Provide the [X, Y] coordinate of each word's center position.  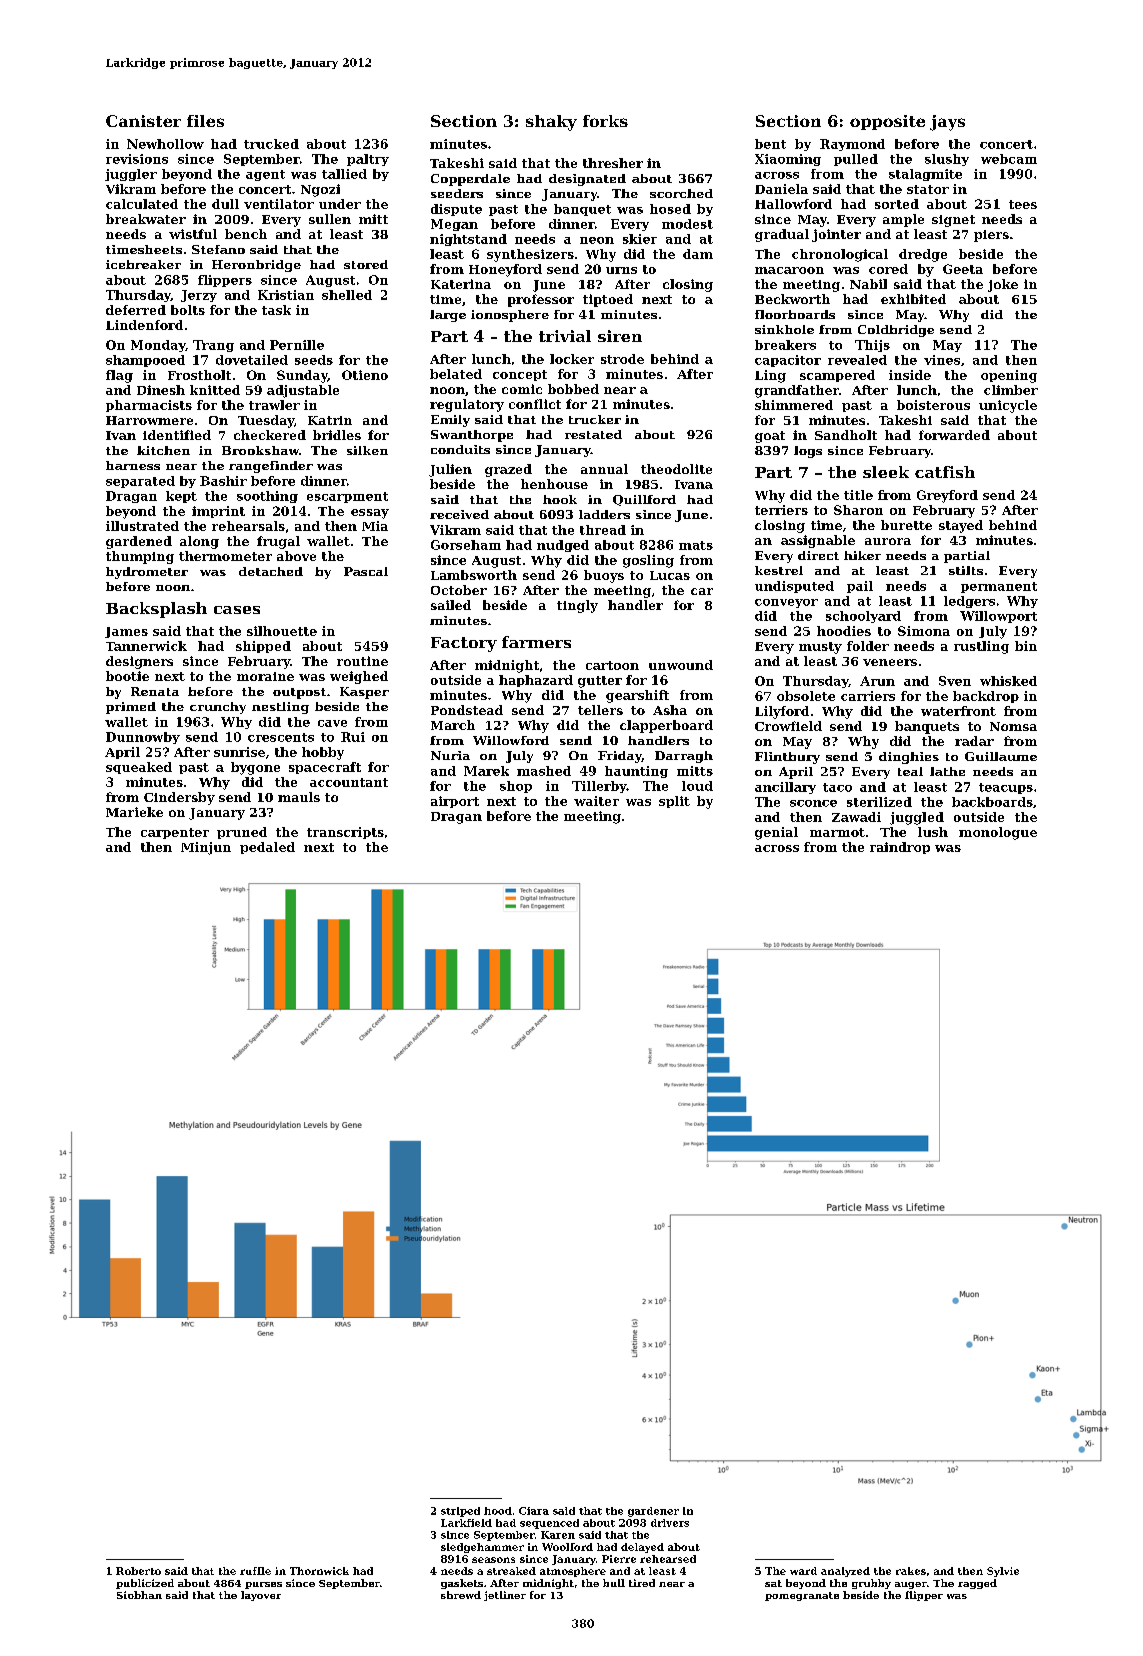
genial [776, 833]
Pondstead [467, 710]
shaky [551, 123]
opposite [887, 122]
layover [261, 1596]
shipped [263, 647]
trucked [271, 144]
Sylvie [1003, 1572]
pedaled [267, 848]
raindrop [900, 848]
